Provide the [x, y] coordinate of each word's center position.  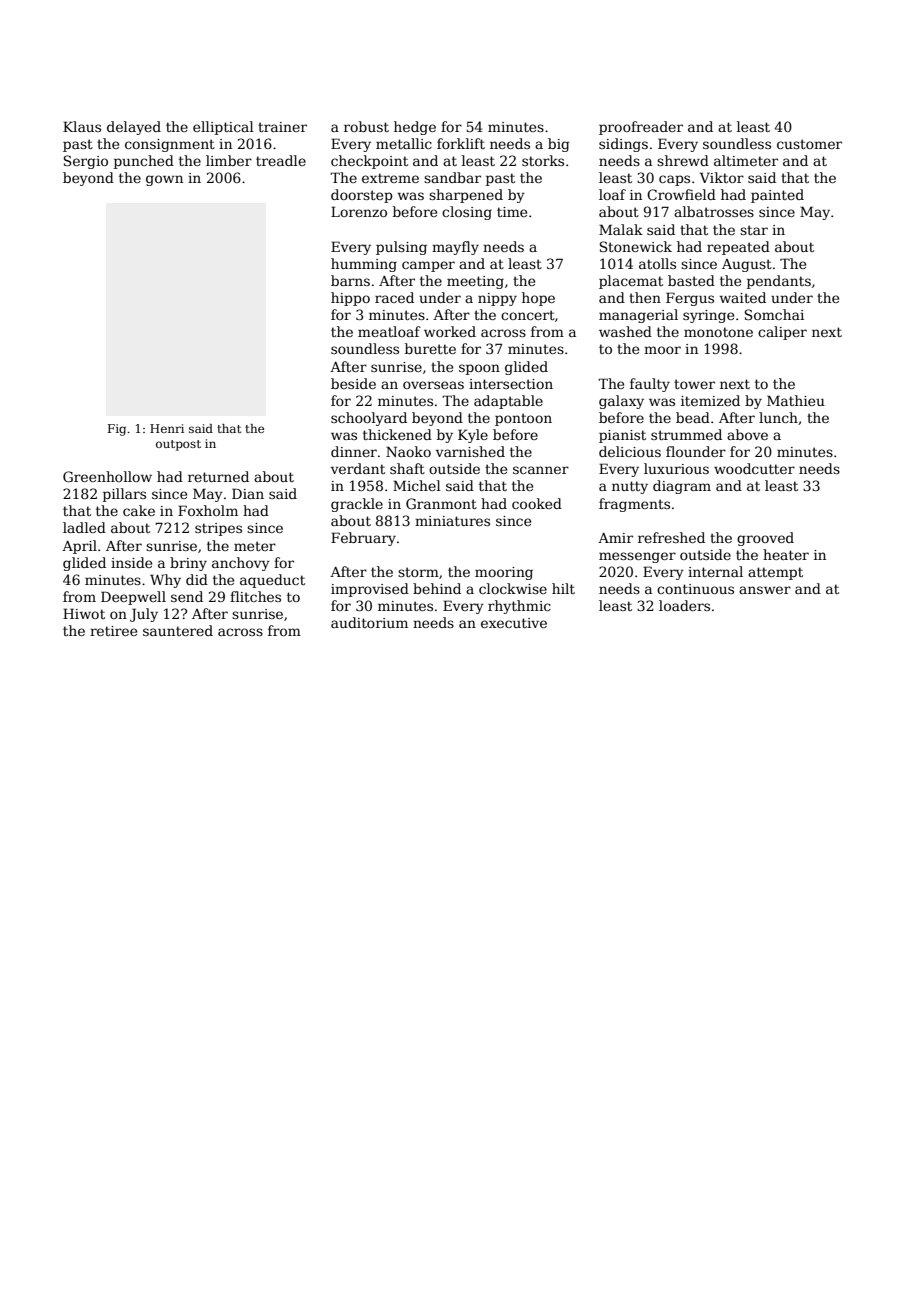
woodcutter [754, 468]
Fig [117, 430]
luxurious [676, 468]
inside [131, 562]
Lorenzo [359, 211]
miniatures [452, 521]
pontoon [523, 419]
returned [218, 476]
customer [809, 144]
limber [229, 160]
